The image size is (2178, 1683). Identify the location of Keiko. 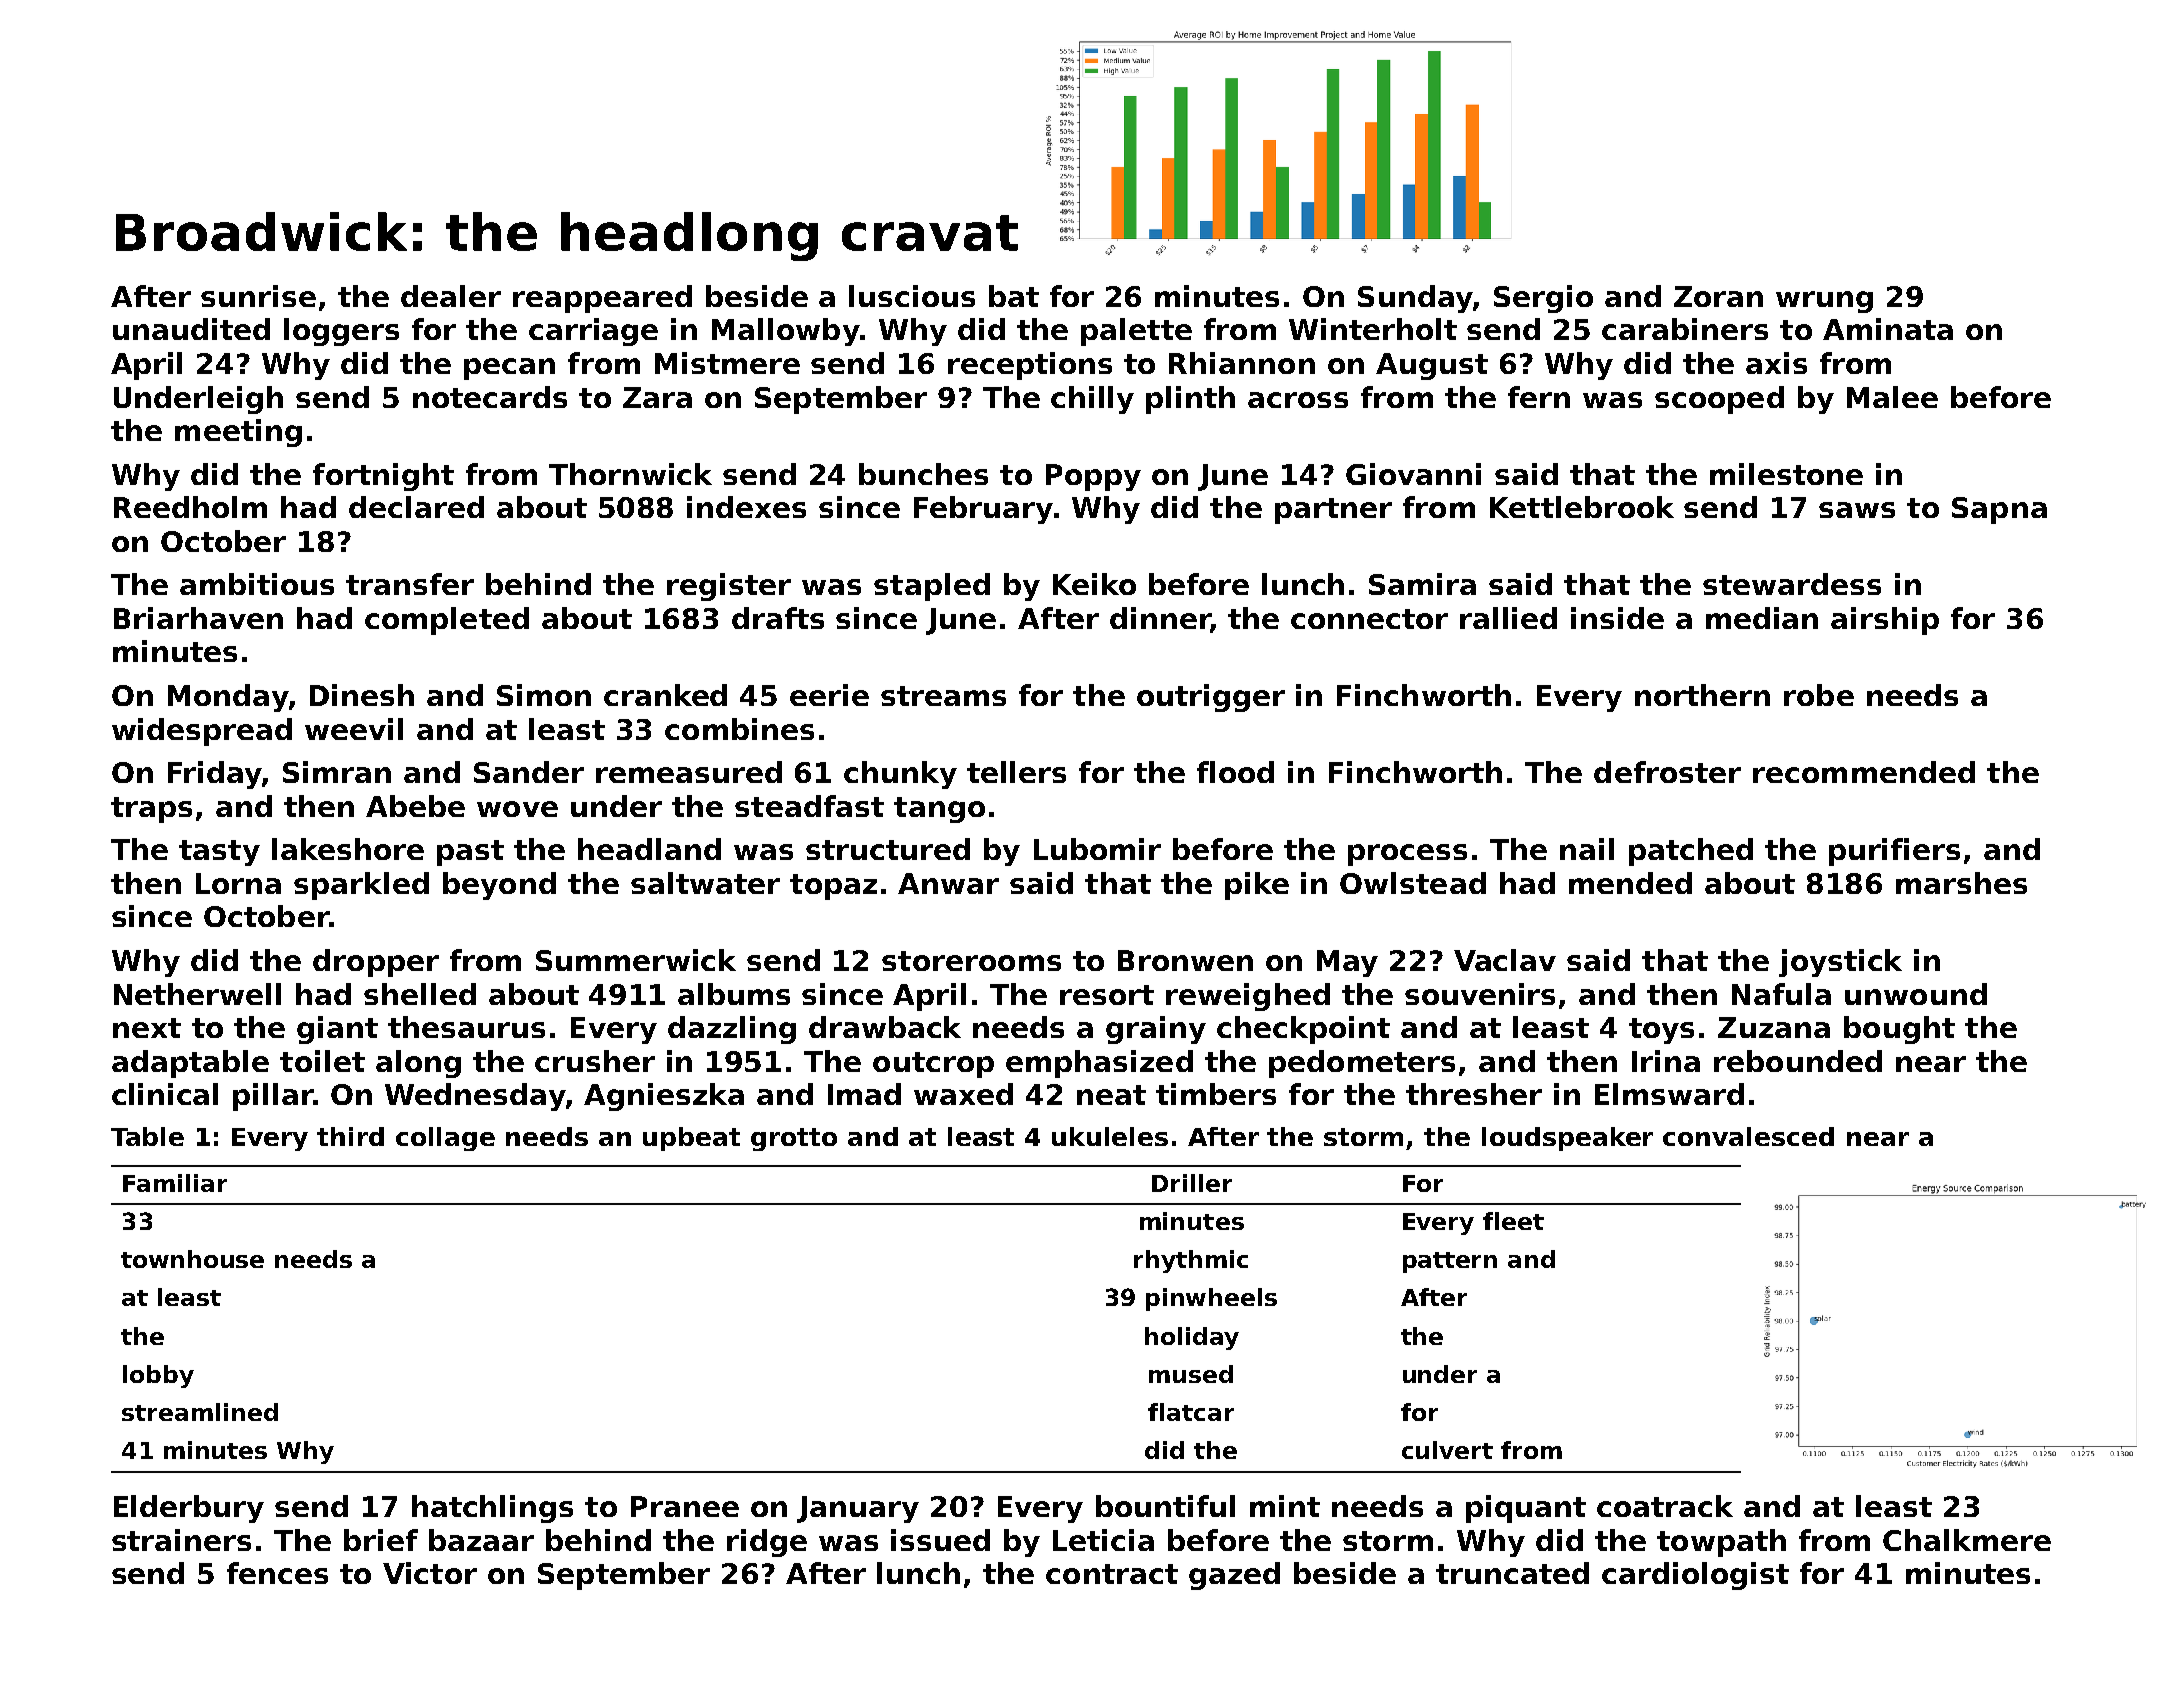
(1094, 584).
